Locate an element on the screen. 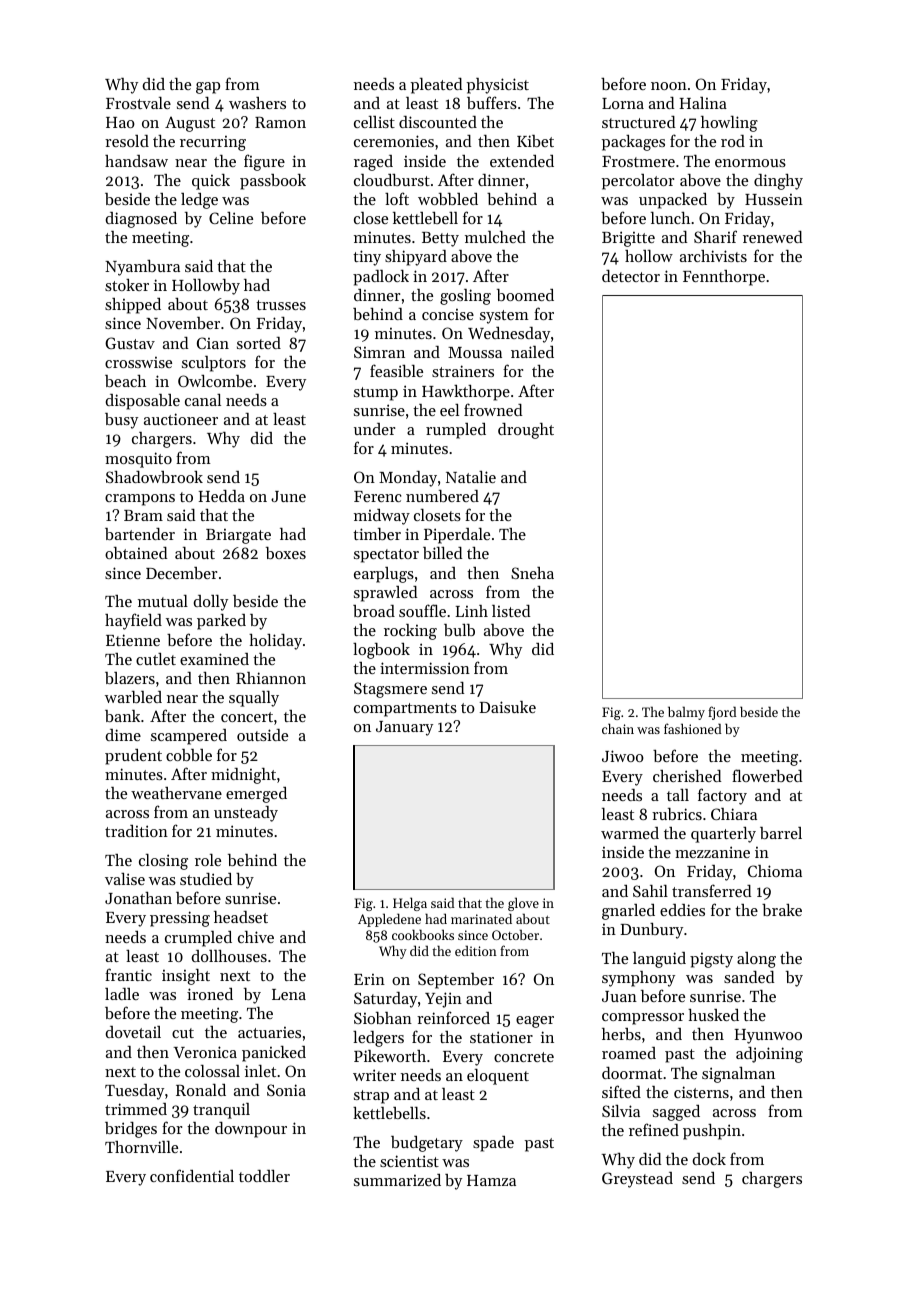  rod is located at coordinates (733, 141).
